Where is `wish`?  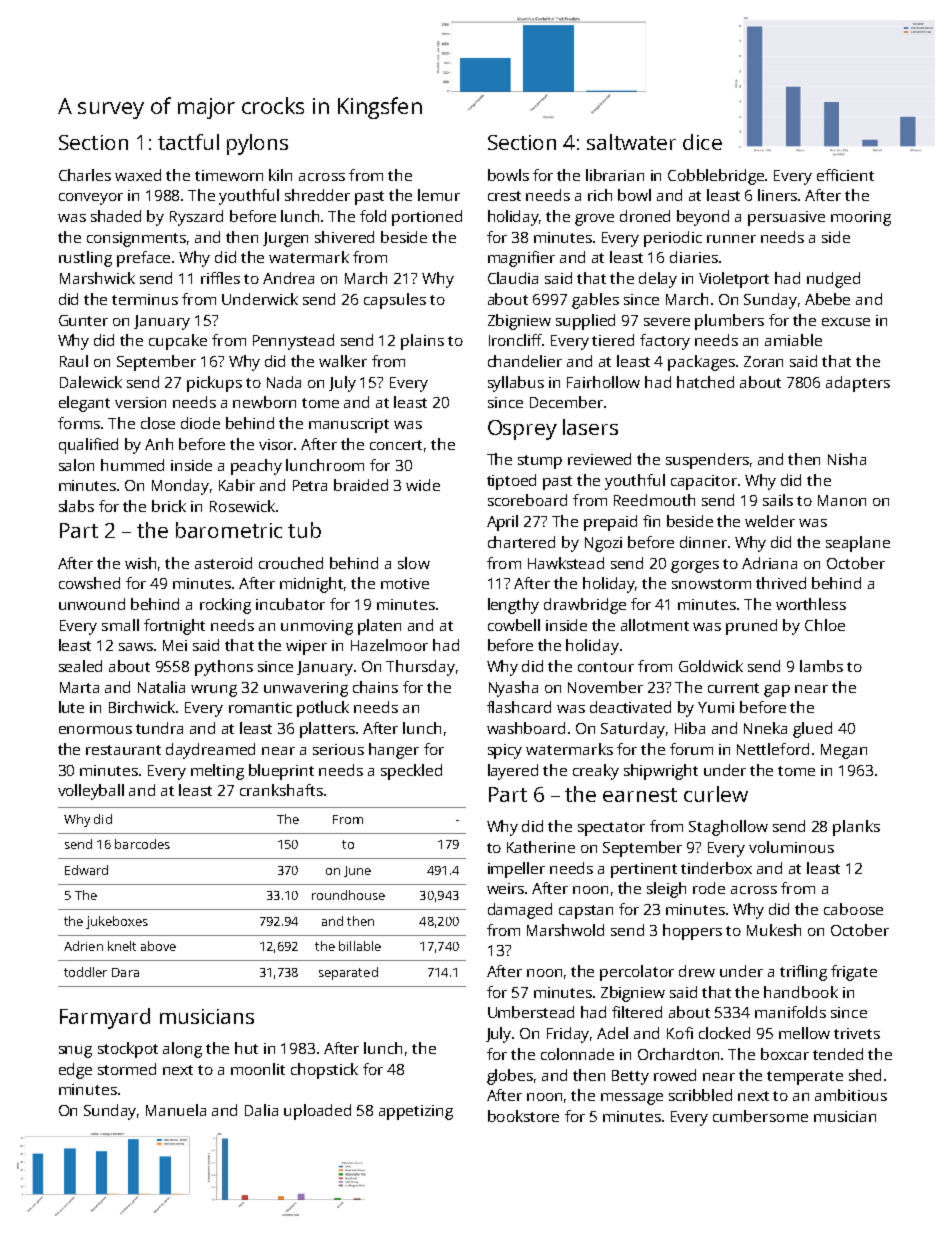 wish is located at coordinates (140, 563).
